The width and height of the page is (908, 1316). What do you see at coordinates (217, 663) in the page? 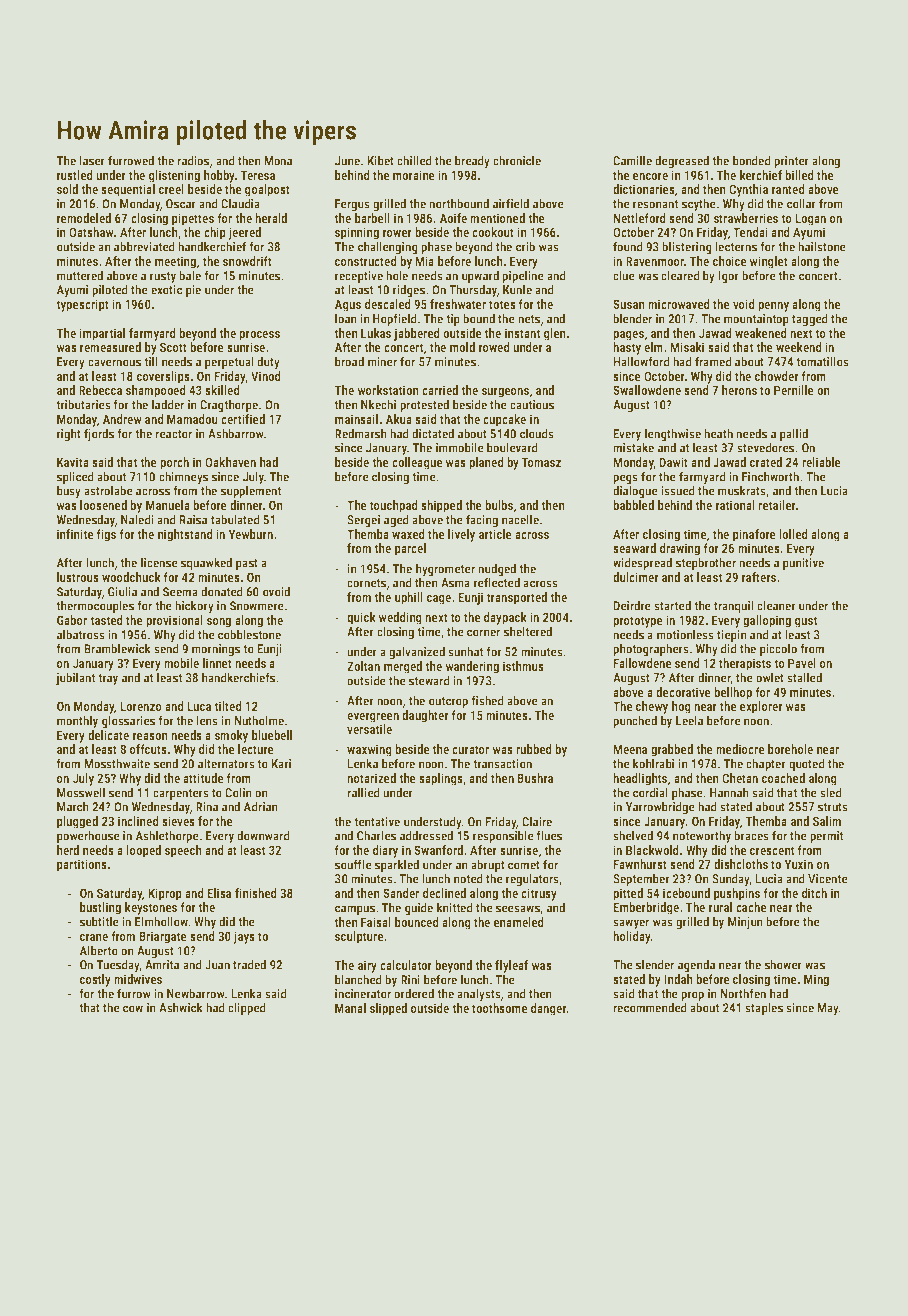
I see `linnet` at bounding box center [217, 663].
